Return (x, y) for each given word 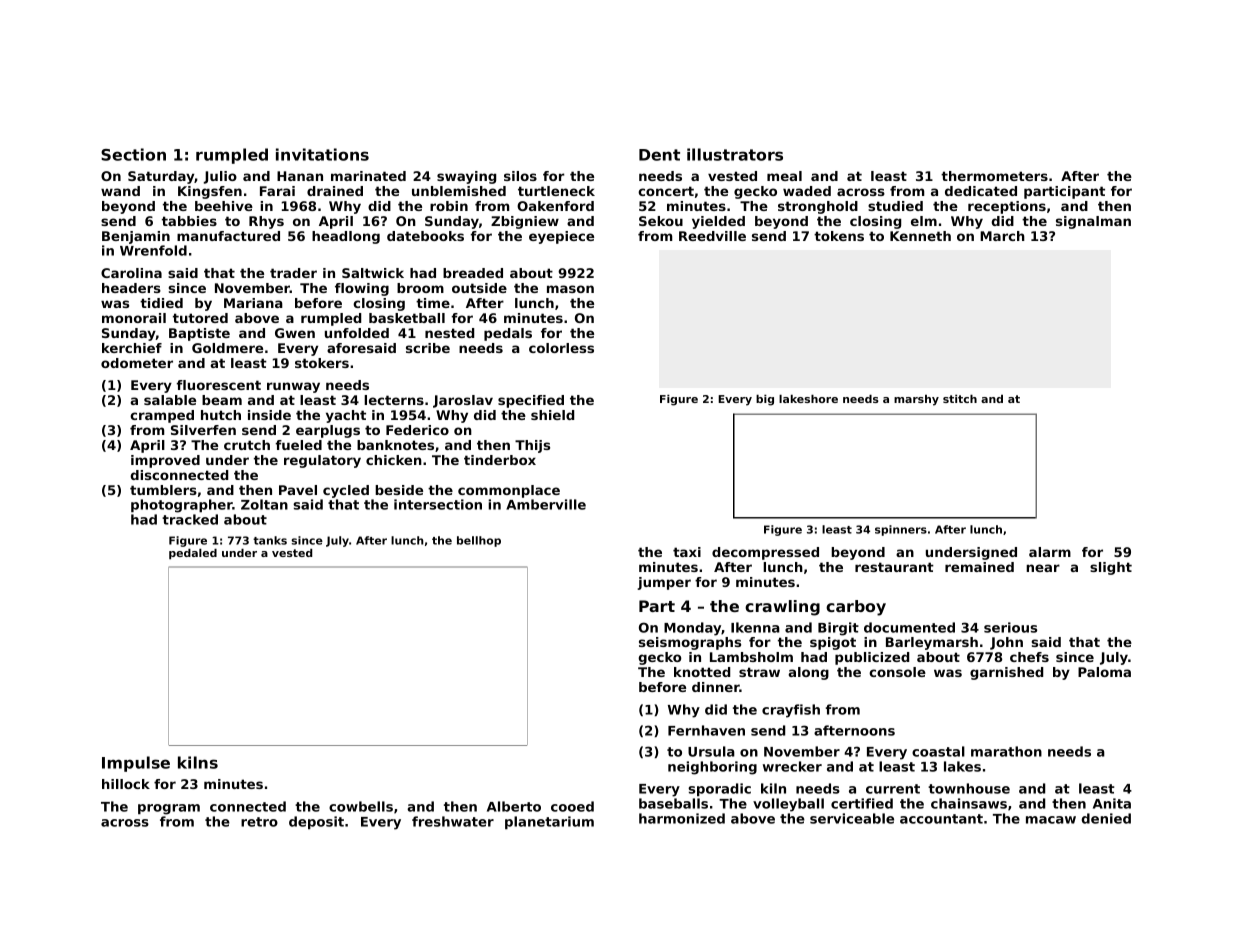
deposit (316, 823)
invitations (322, 154)
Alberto (514, 806)
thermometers (994, 176)
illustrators (735, 154)
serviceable (852, 818)
